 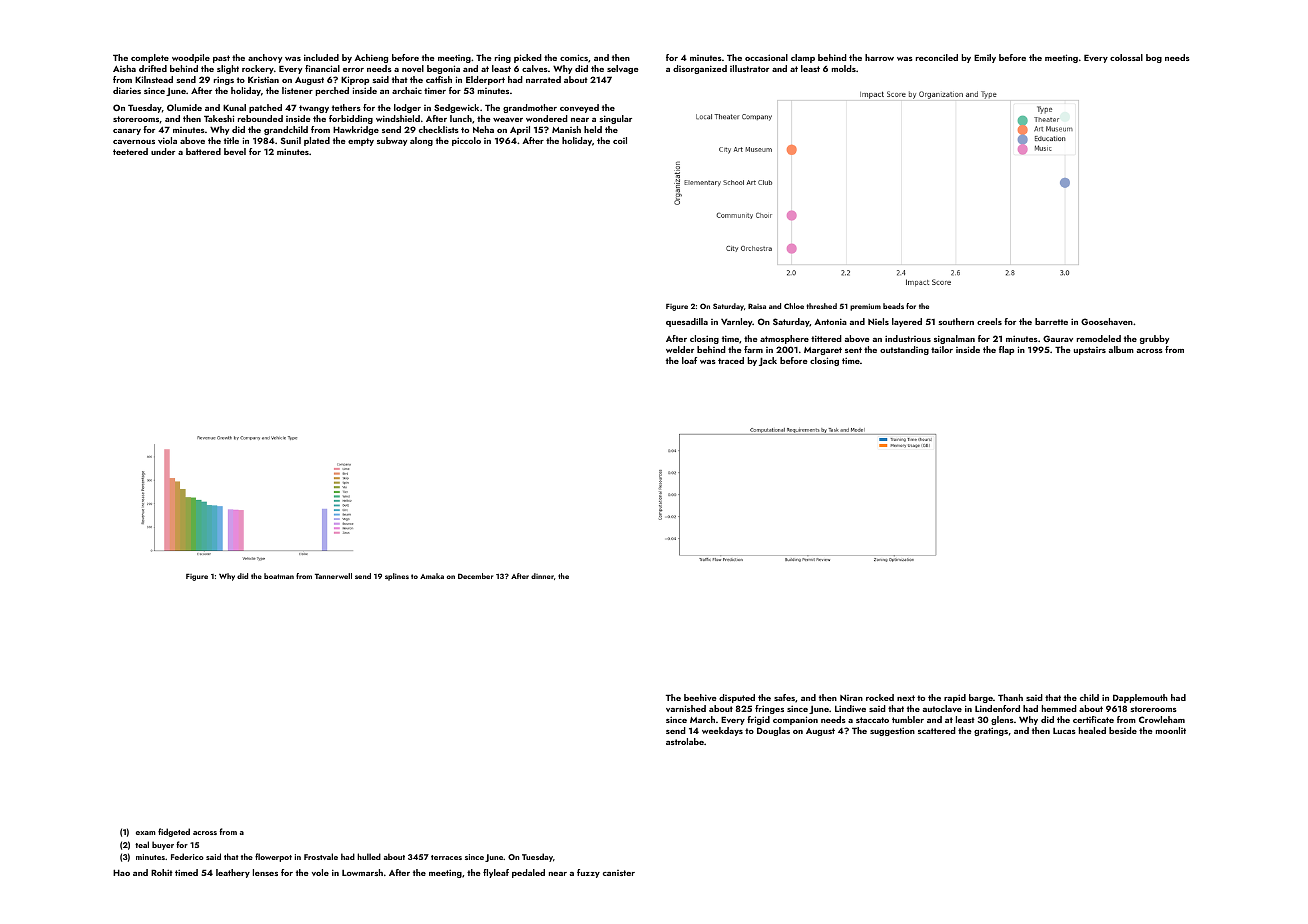 I want to click on teetered, so click(x=130, y=151).
